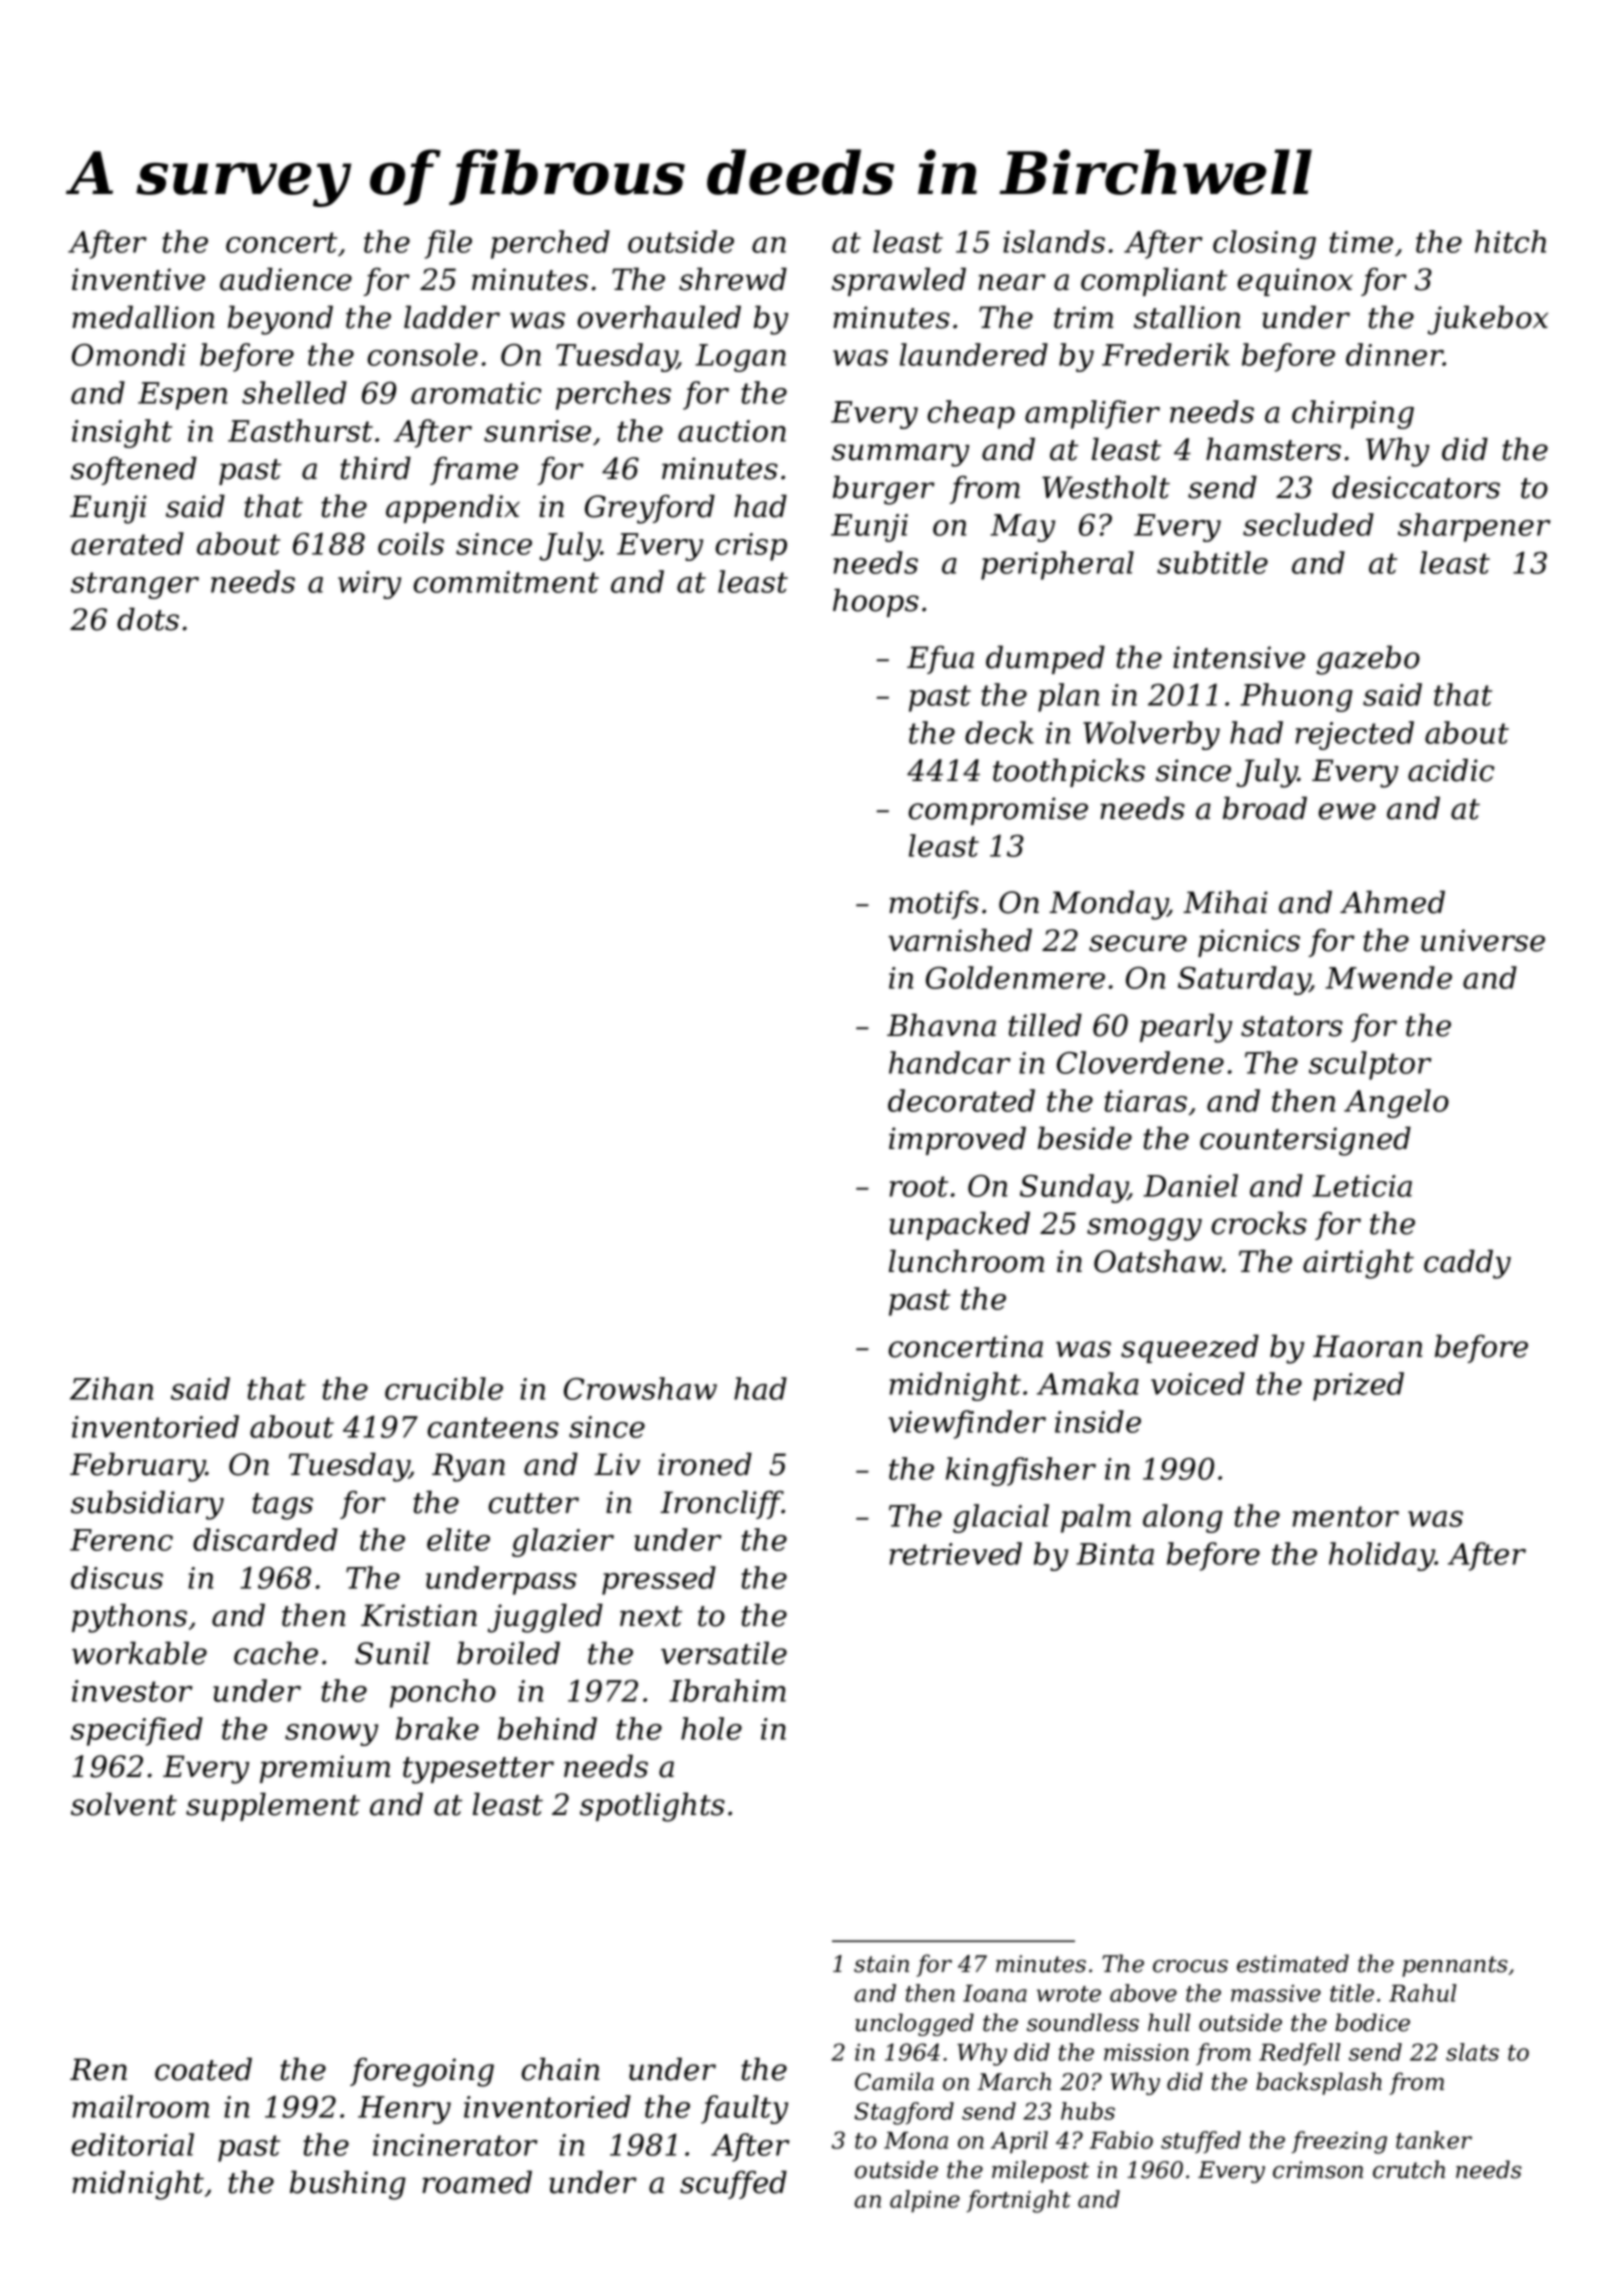 This screenshot has width=1620, height=2292. What do you see at coordinates (1345, 1516) in the screenshot?
I see `mentor` at bounding box center [1345, 1516].
